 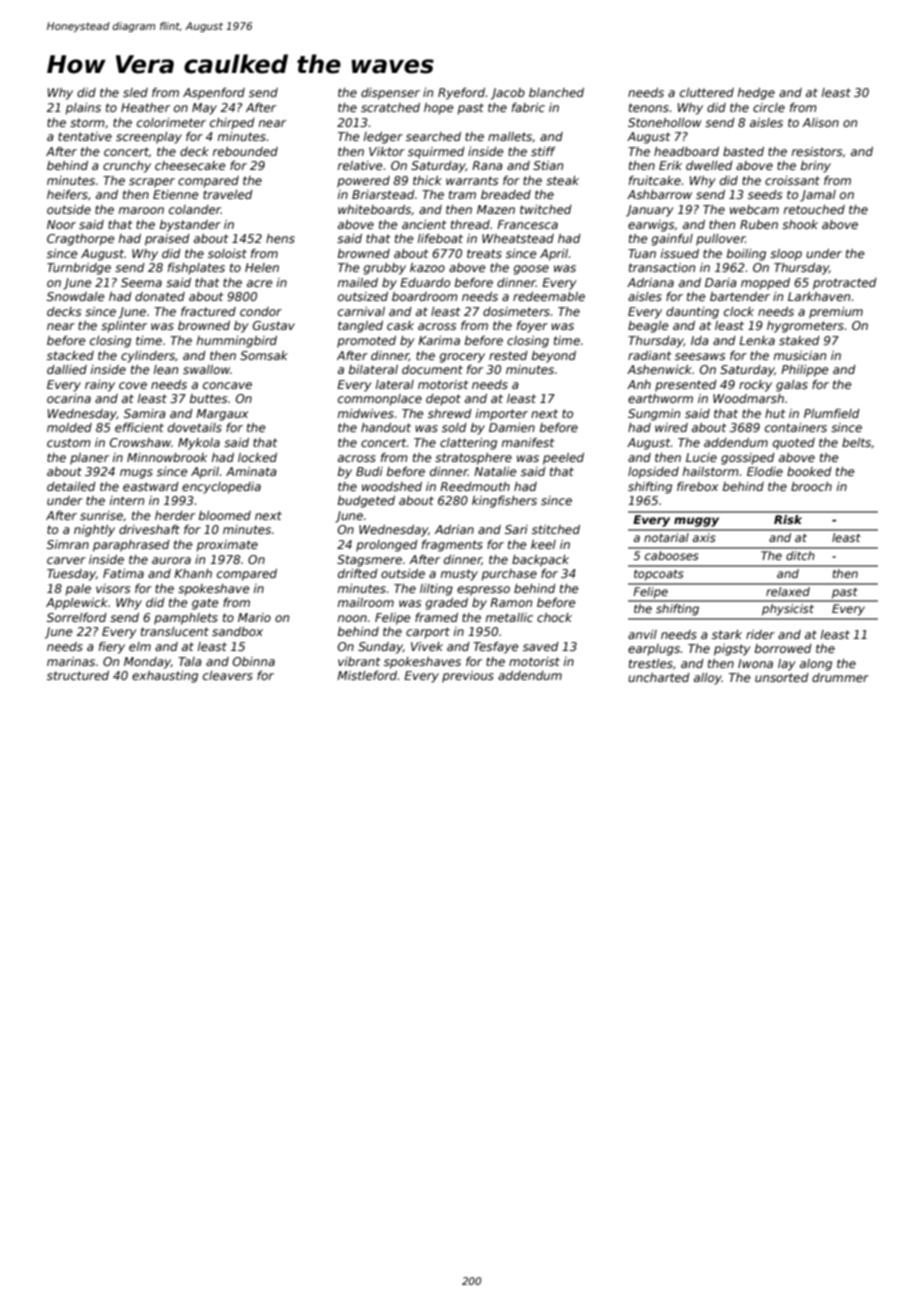 What do you see at coordinates (208, 311) in the image?
I see `fractured` at bounding box center [208, 311].
